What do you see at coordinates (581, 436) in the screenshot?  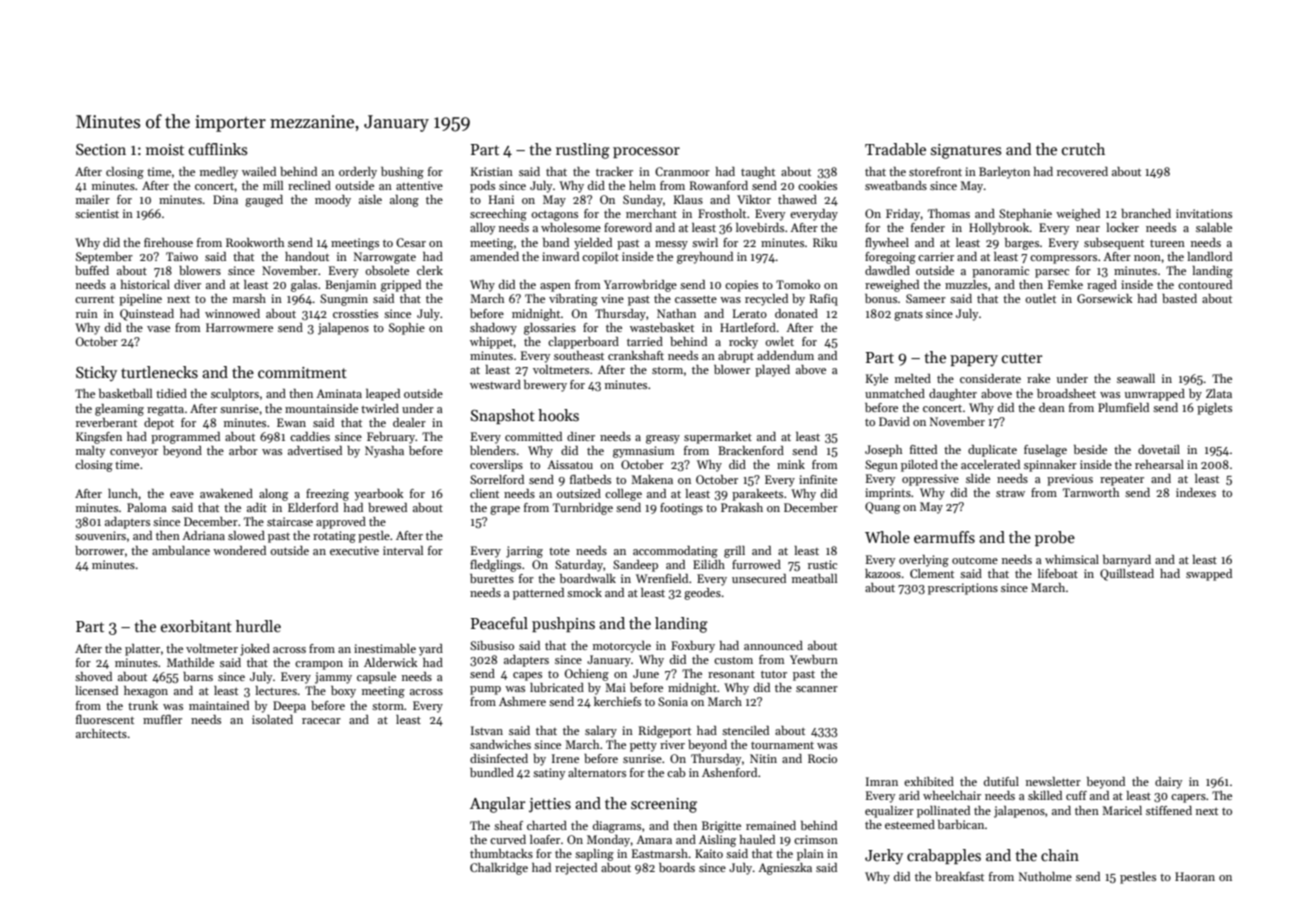 I see `diner` at bounding box center [581, 436].
